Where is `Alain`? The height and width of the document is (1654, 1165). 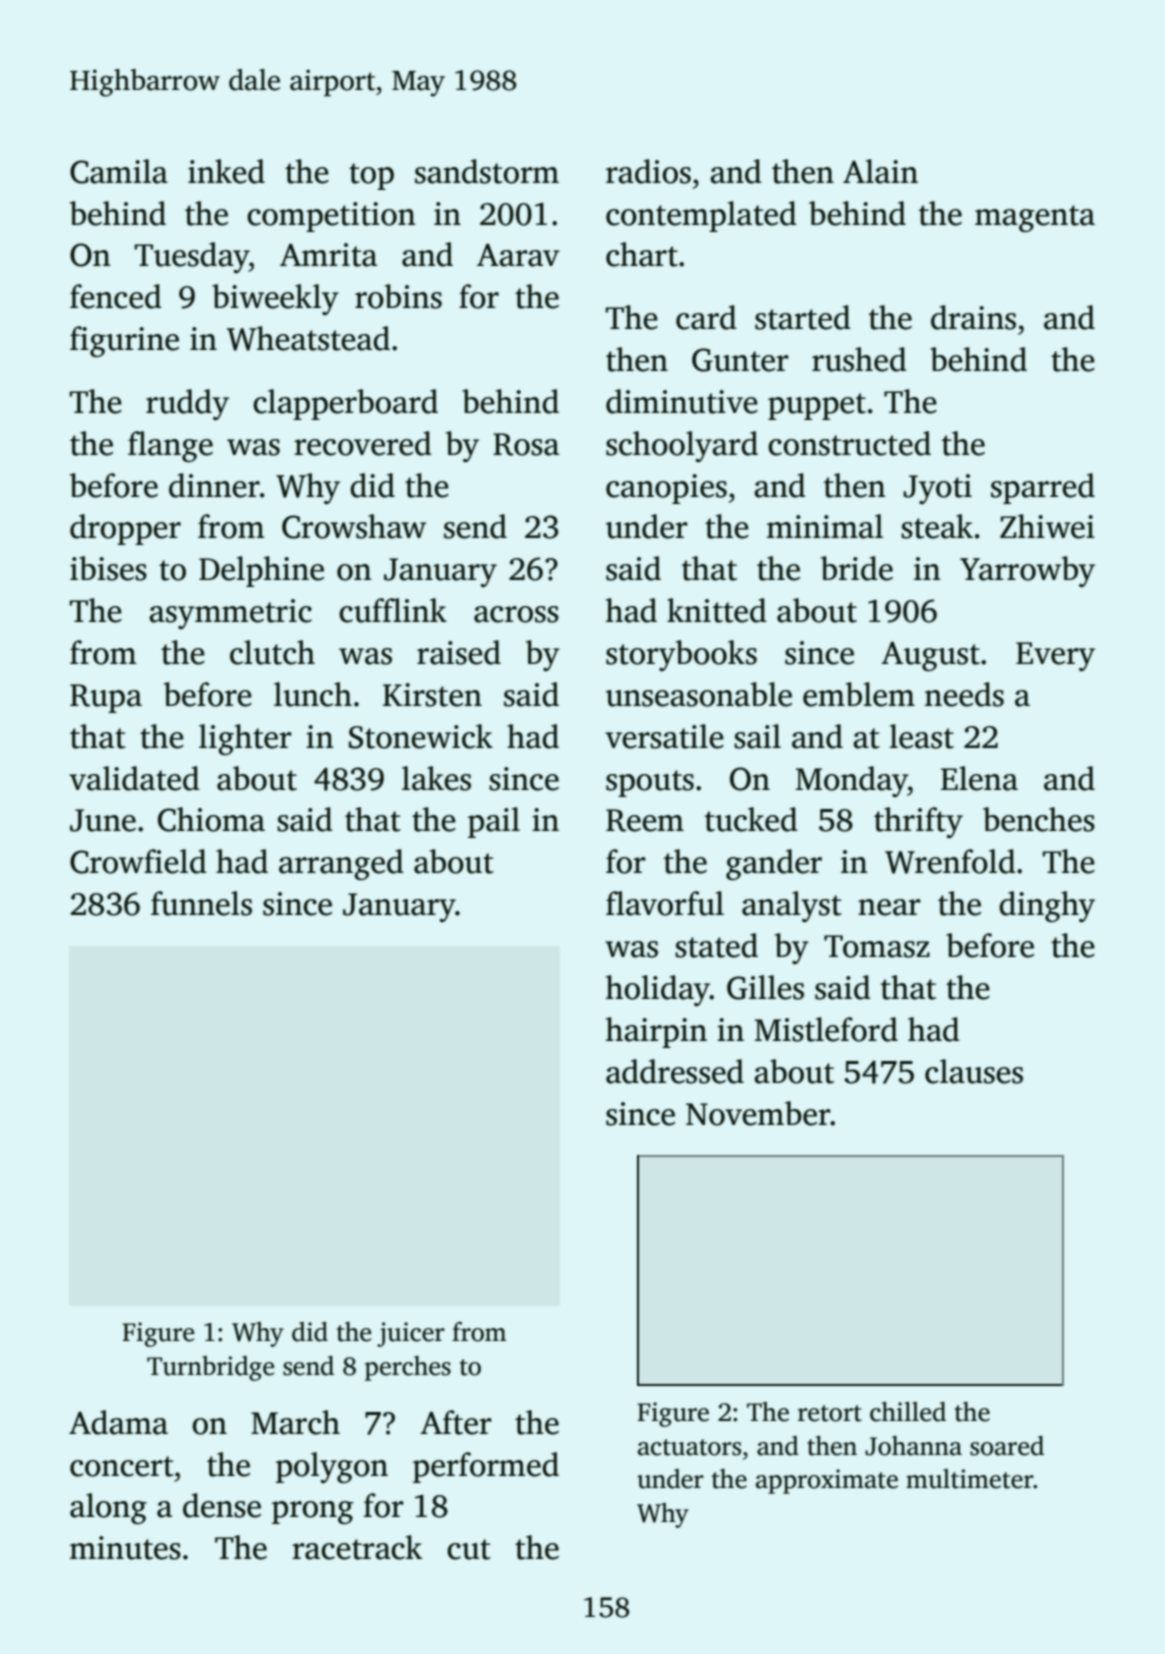
Alain is located at coordinates (880, 171).
